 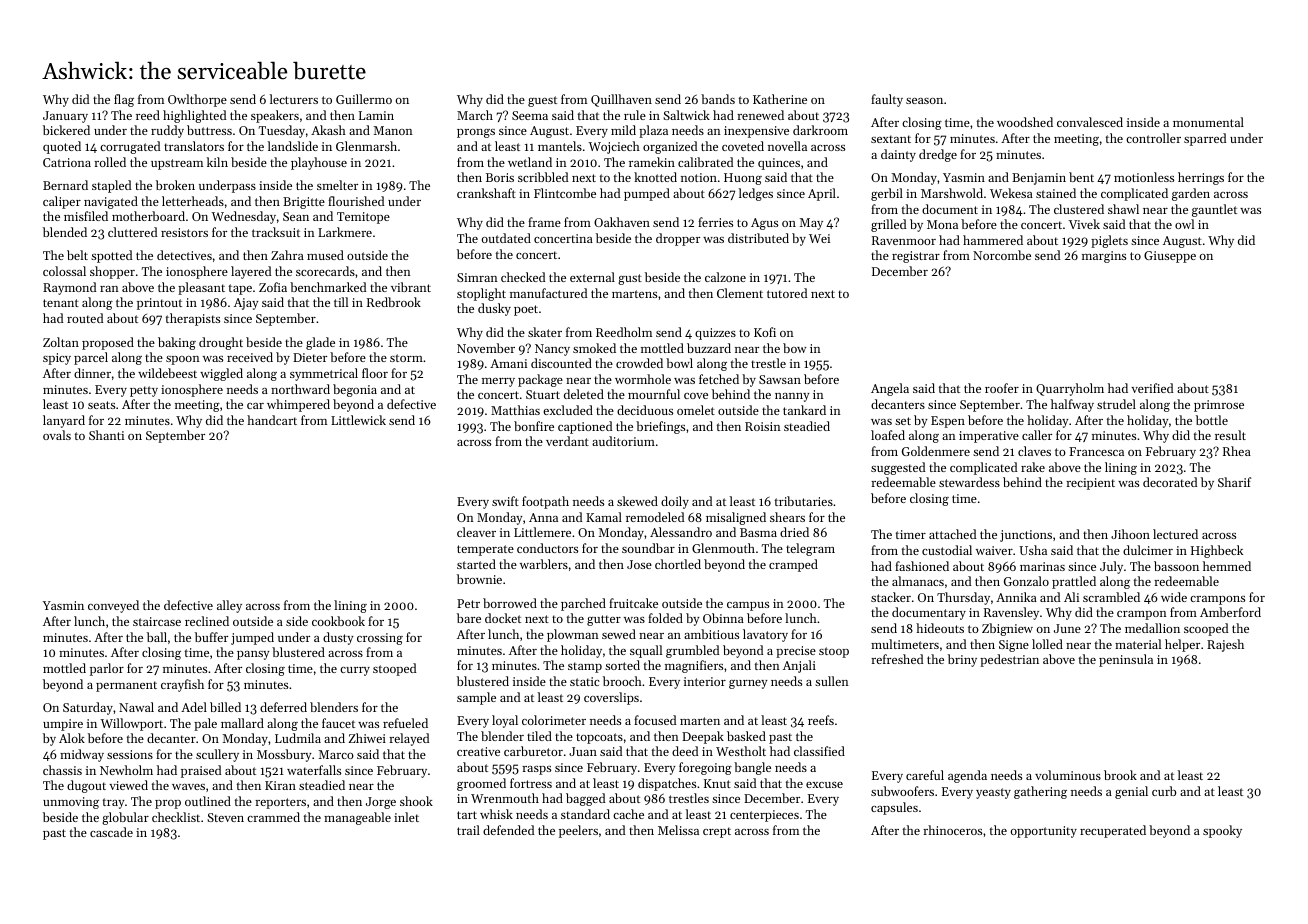 What do you see at coordinates (358, 420) in the screenshot?
I see `Littlewick` at bounding box center [358, 420].
